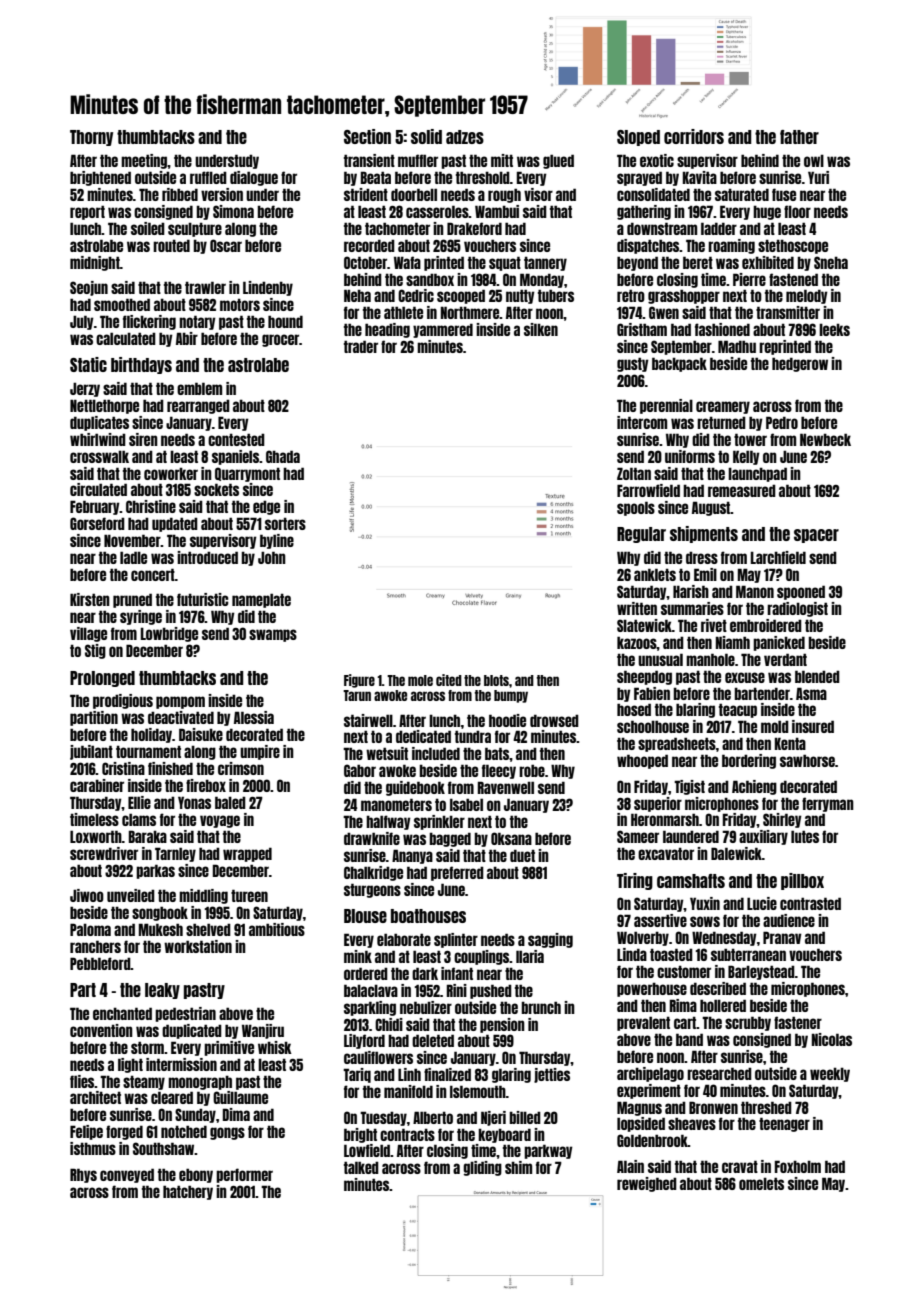  I want to click on Cedric, so click(416, 295).
